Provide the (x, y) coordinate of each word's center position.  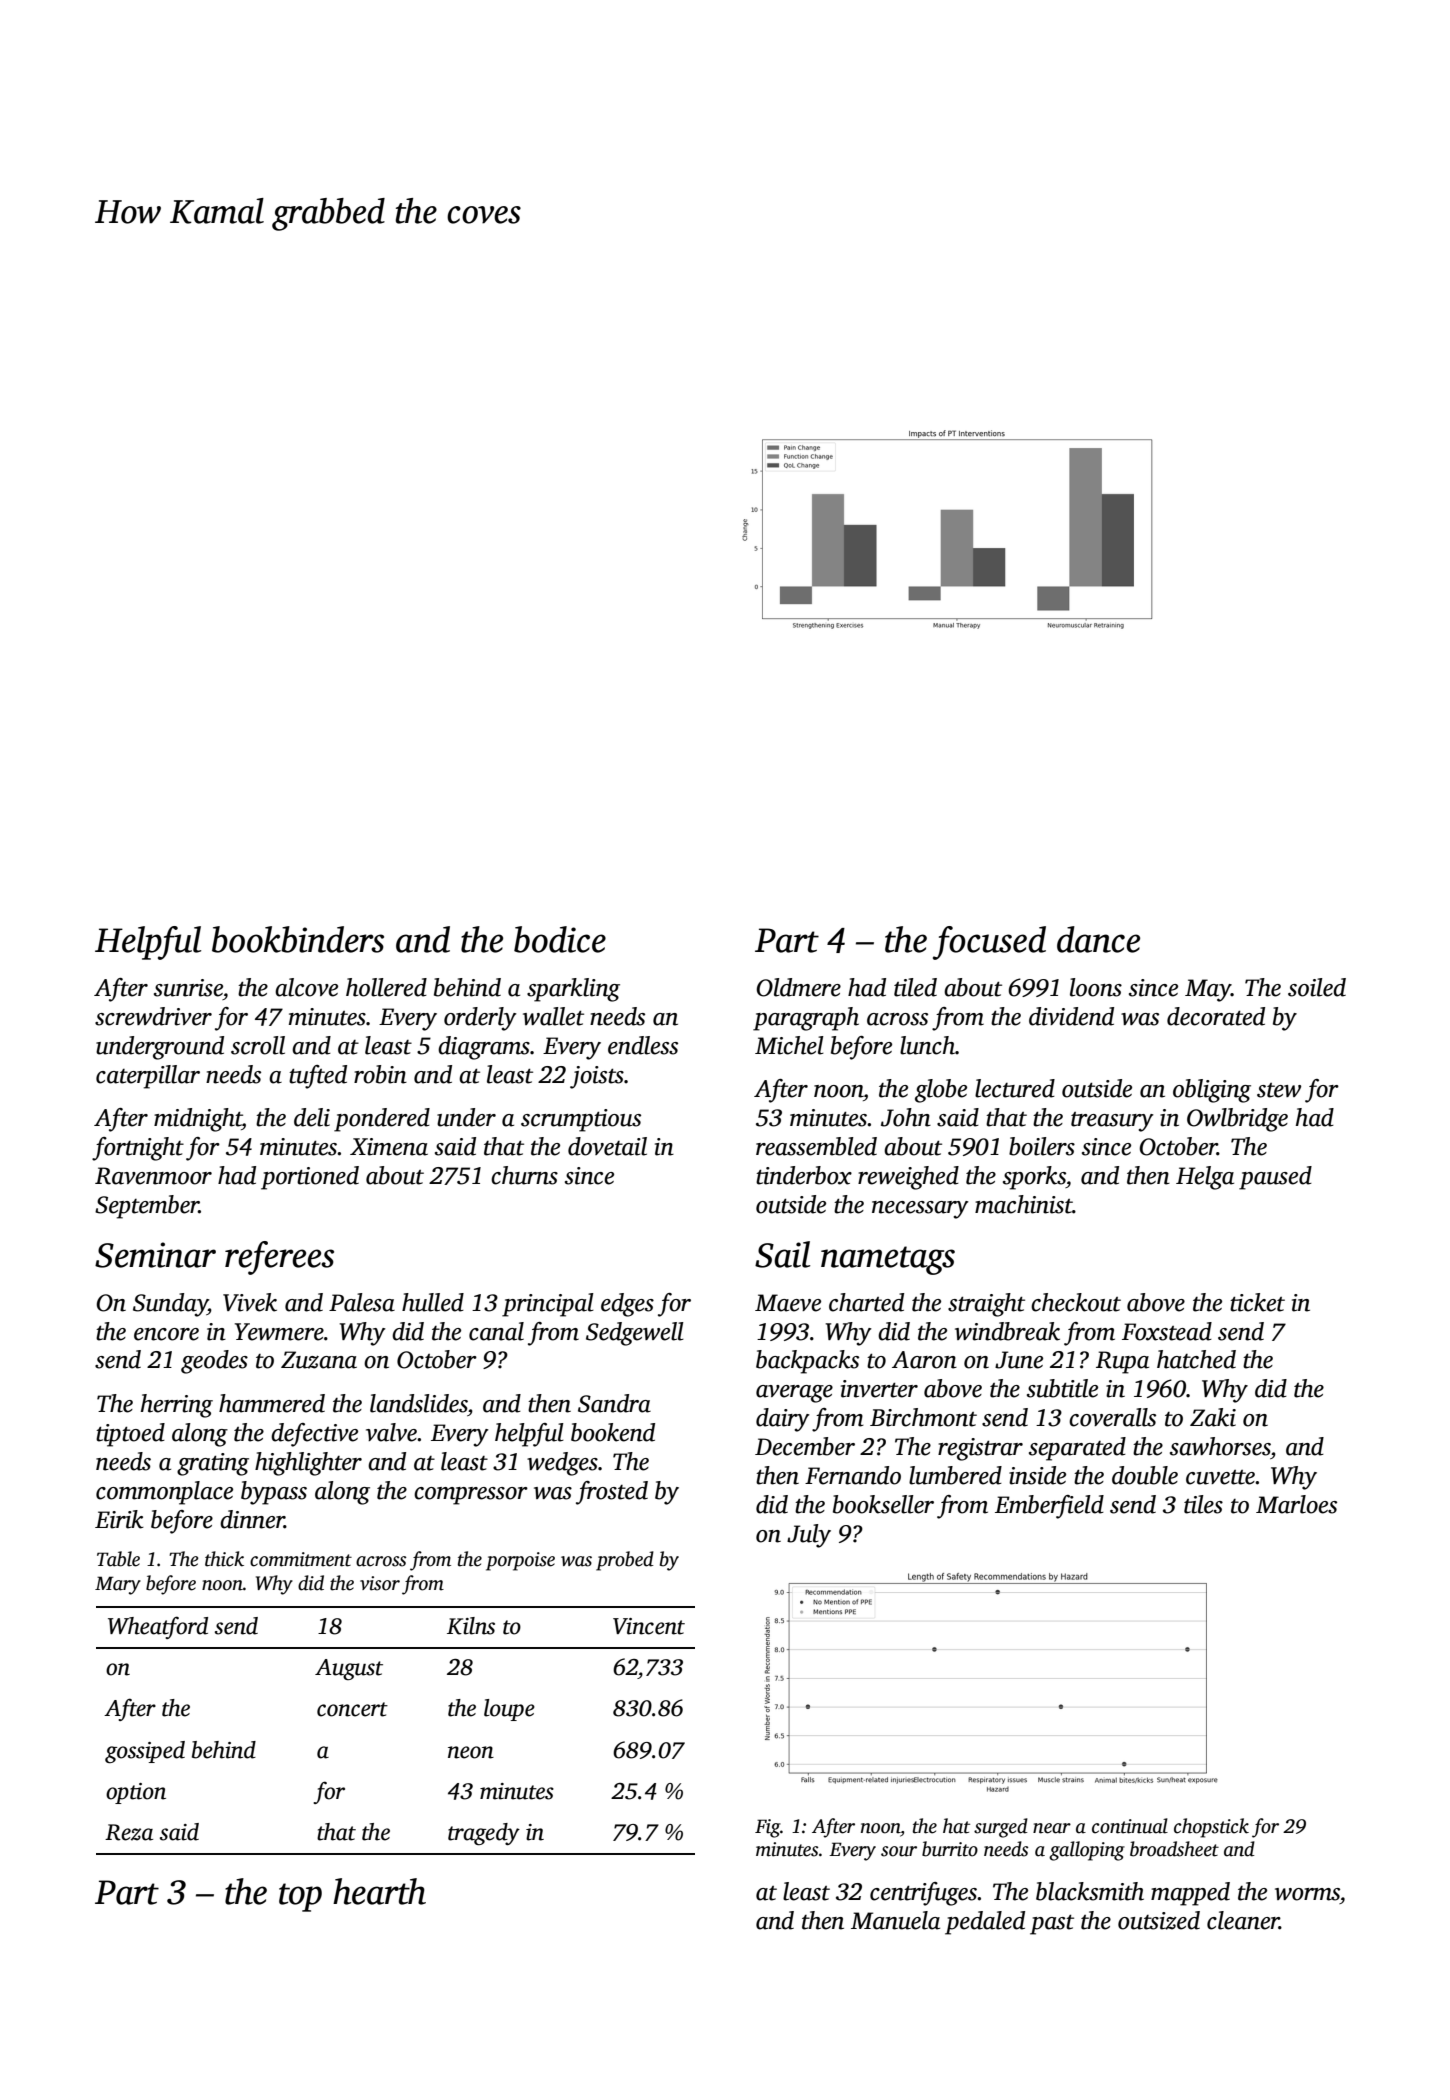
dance (1098, 939)
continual (1130, 1826)
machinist (1024, 1204)
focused (989, 943)
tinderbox (804, 1175)
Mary (118, 1585)
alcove (306, 987)
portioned (310, 1178)
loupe (509, 1710)
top (300, 1897)
